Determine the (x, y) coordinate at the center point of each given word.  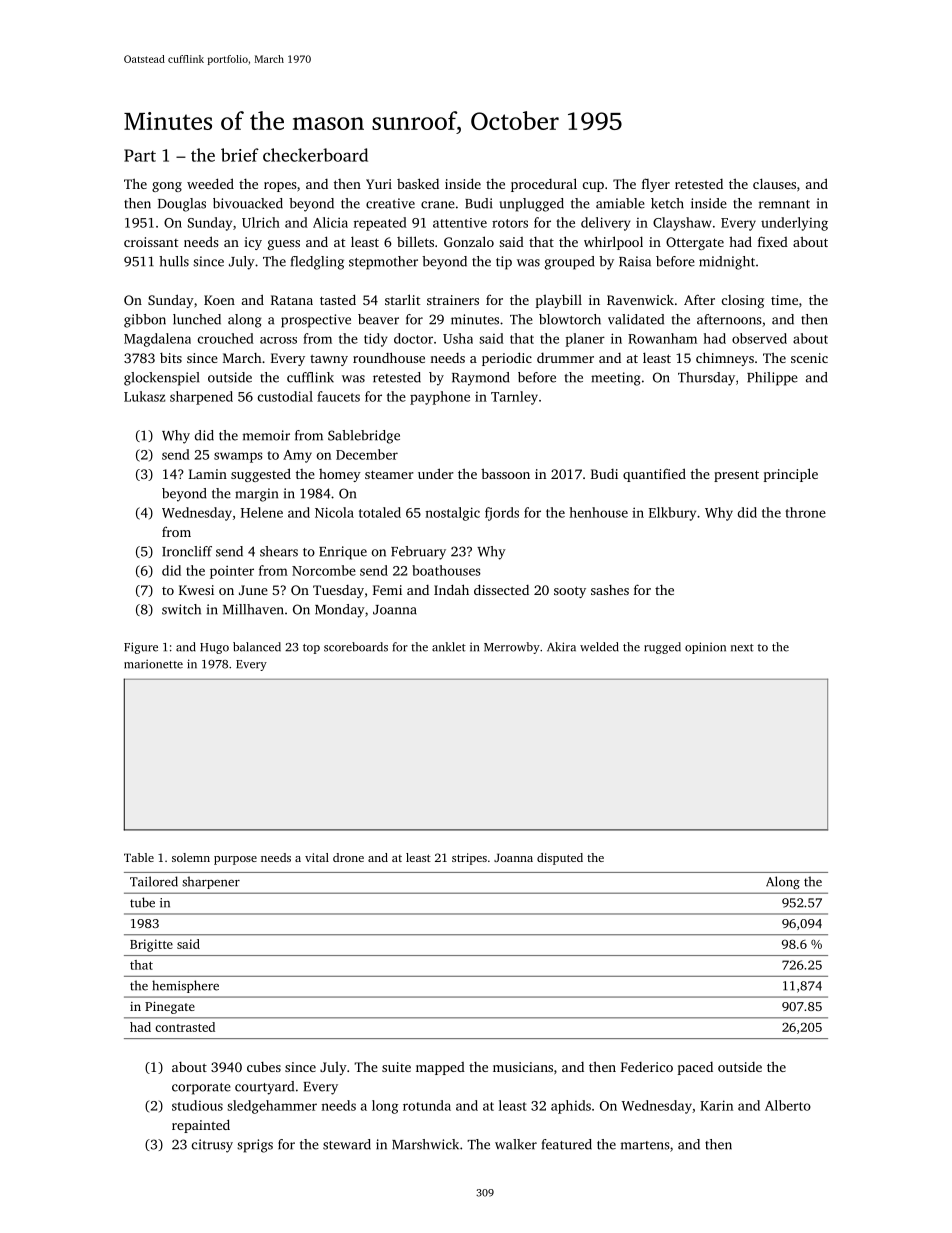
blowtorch (570, 319)
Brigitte (151, 945)
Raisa (635, 261)
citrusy (212, 1146)
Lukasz (145, 396)
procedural (544, 185)
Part (140, 155)
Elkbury (672, 514)
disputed (560, 859)
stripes (469, 859)
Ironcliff (187, 551)
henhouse (599, 512)
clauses (774, 183)
